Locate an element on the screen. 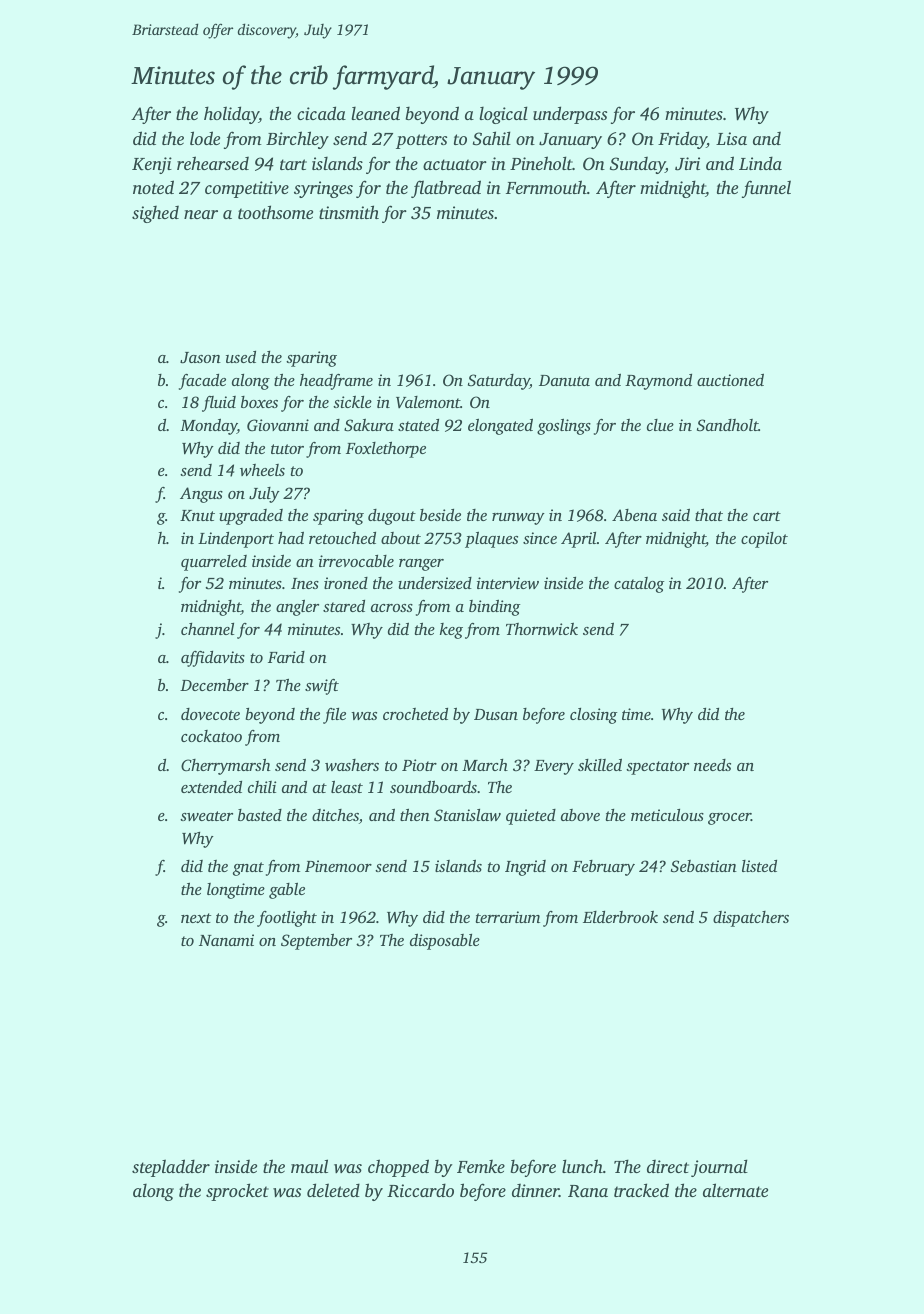 The width and height of the screenshot is (924, 1314). stated is located at coordinates (418, 425).
